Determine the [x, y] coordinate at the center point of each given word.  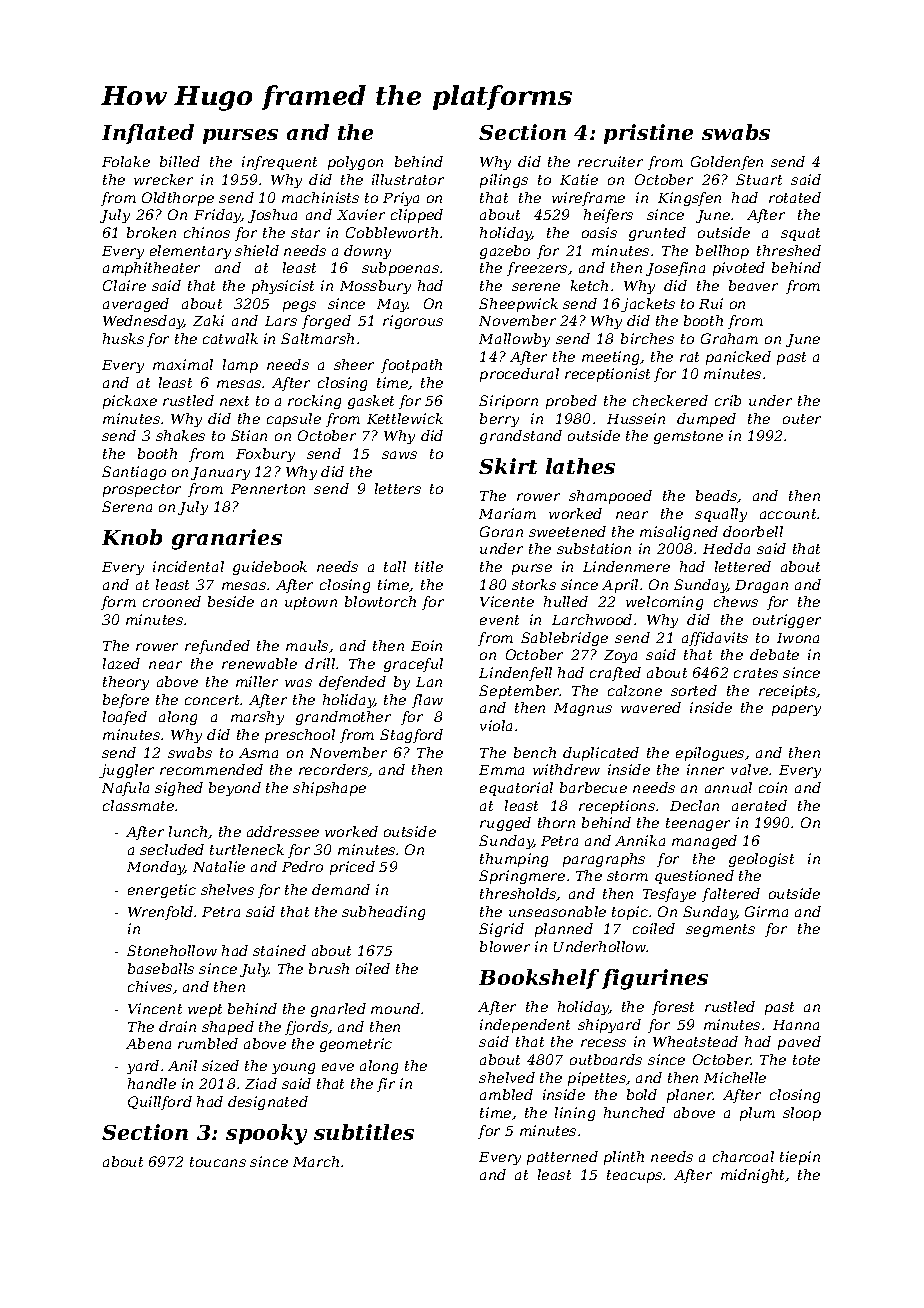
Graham [729, 338]
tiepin [800, 1158]
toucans [218, 1162]
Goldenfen [727, 163]
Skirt [508, 466]
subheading [383, 913]
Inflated [148, 134]
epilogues [710, 754]
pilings [504, 181]
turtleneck [247, 849]
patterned [562, 1158]
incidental [188, 566]
